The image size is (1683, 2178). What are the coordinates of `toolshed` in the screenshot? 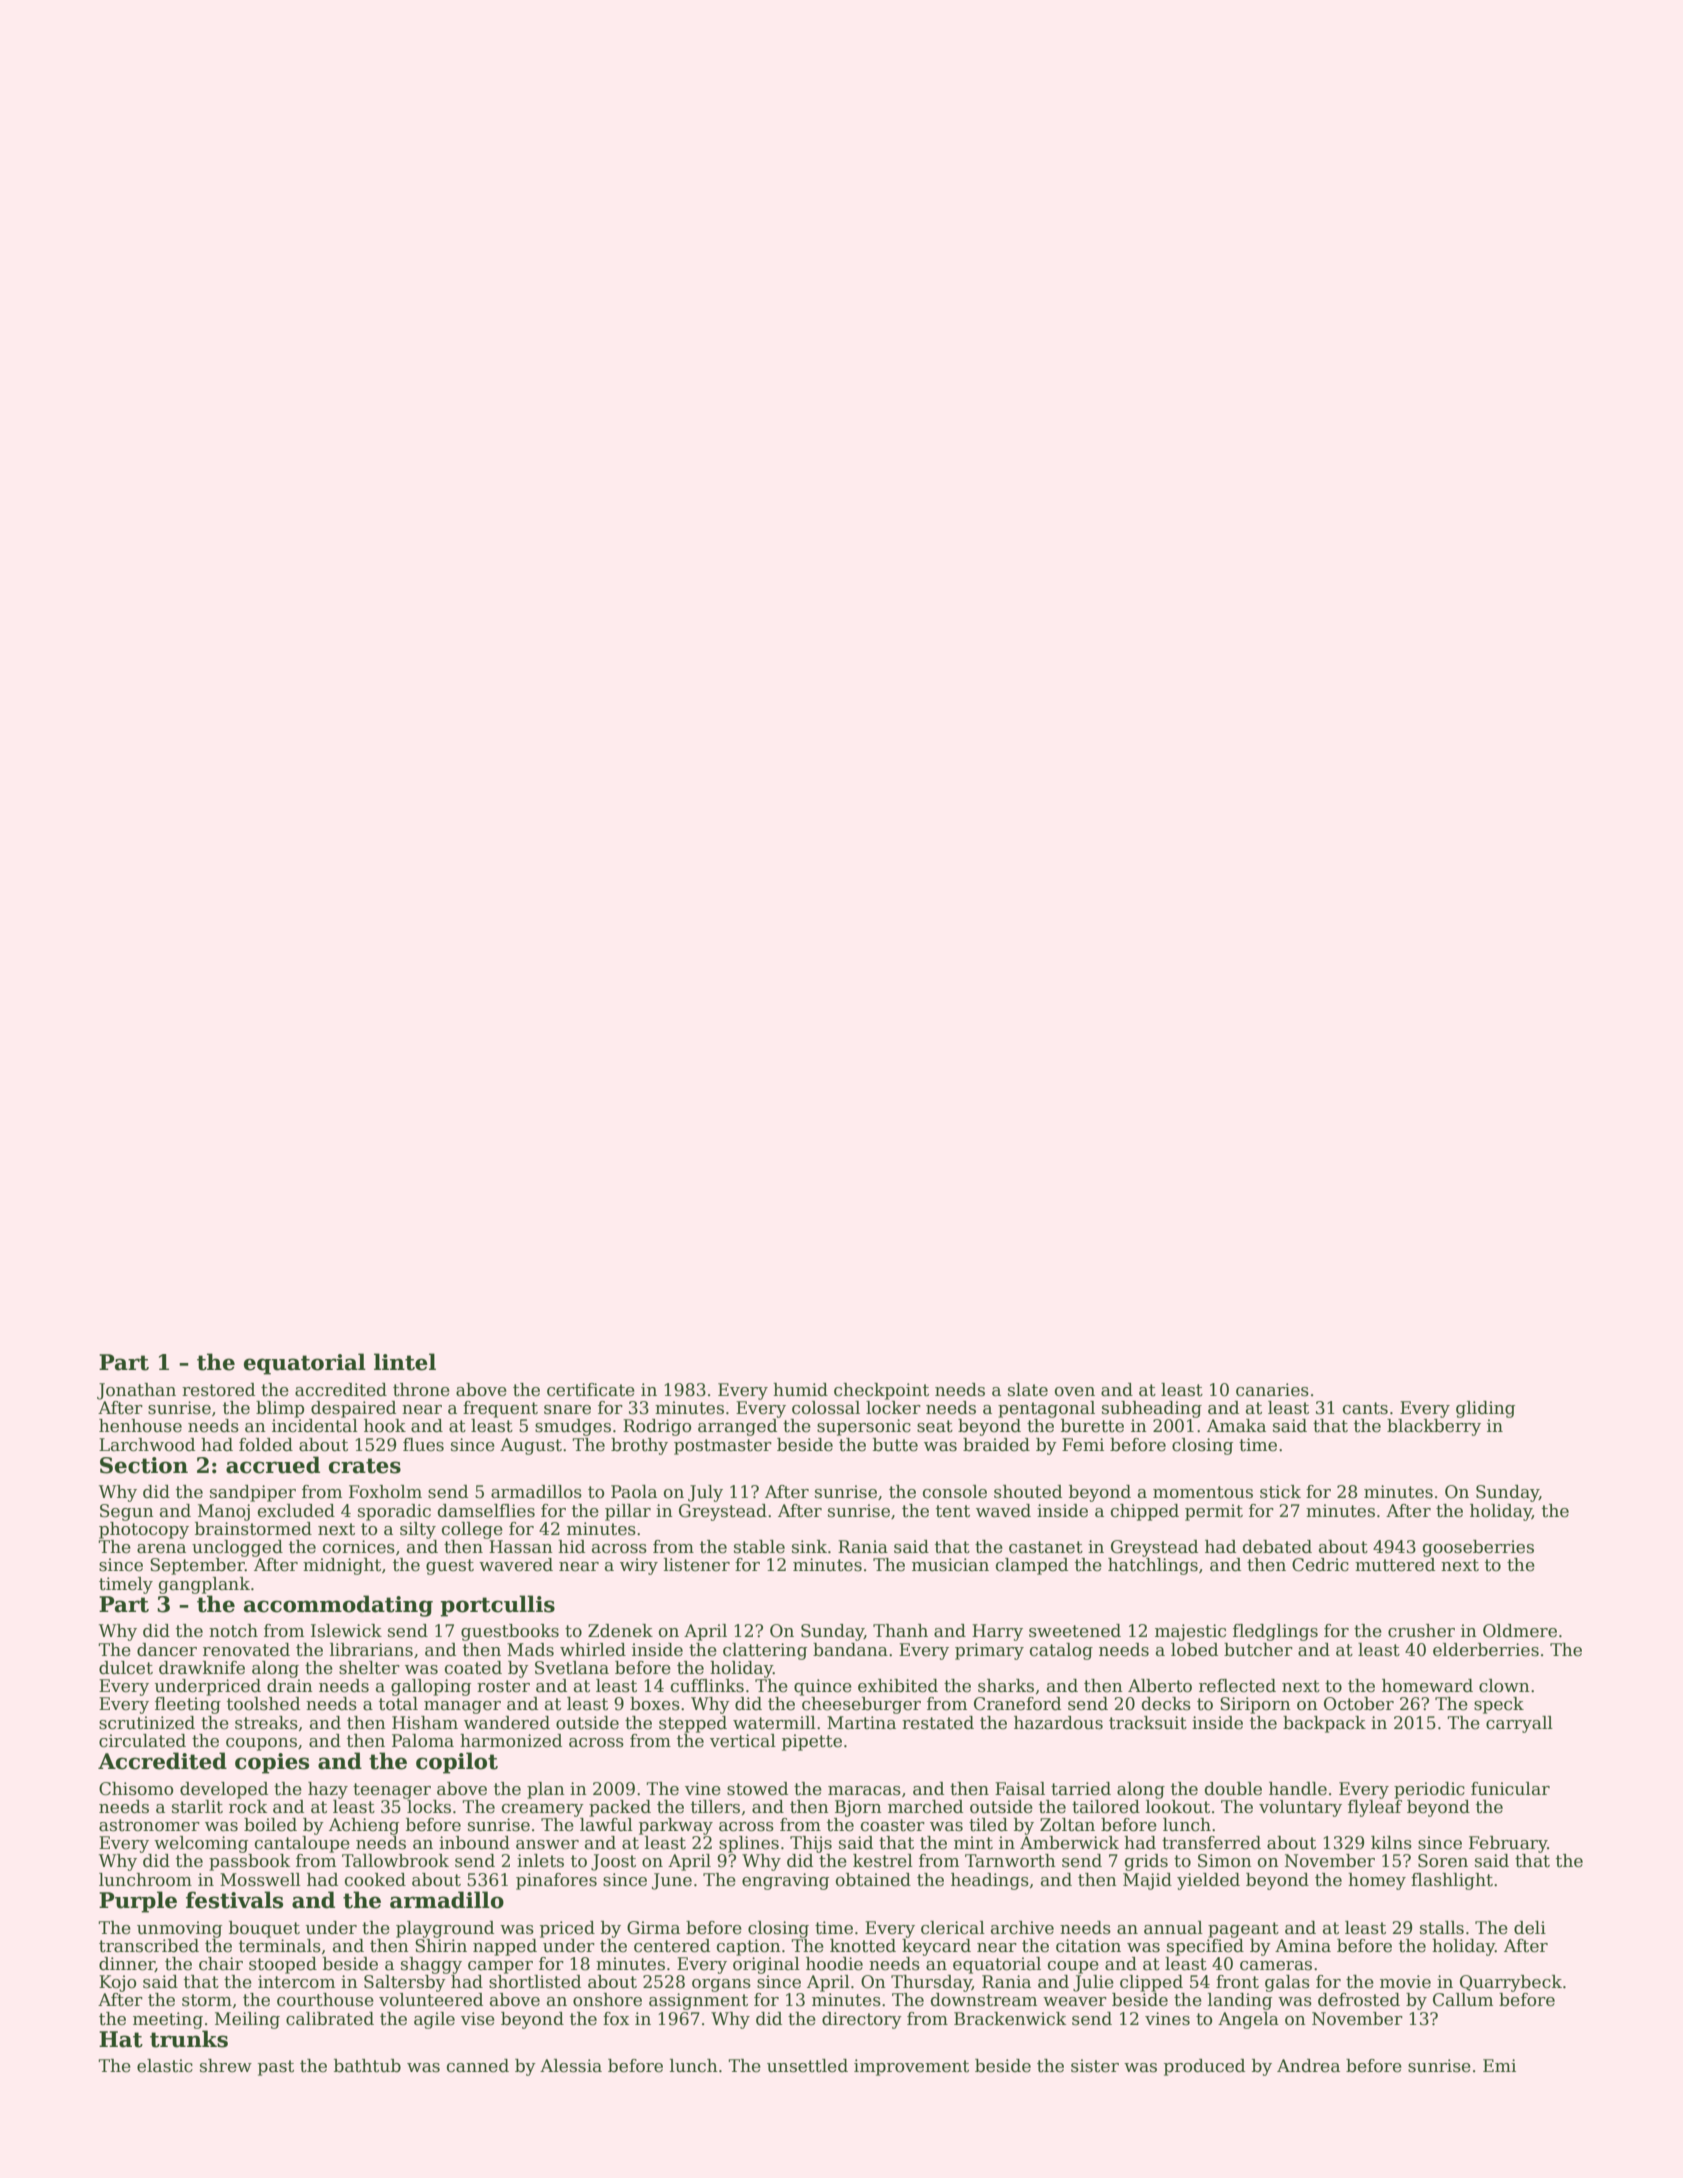 It's located at (263, 1704).
